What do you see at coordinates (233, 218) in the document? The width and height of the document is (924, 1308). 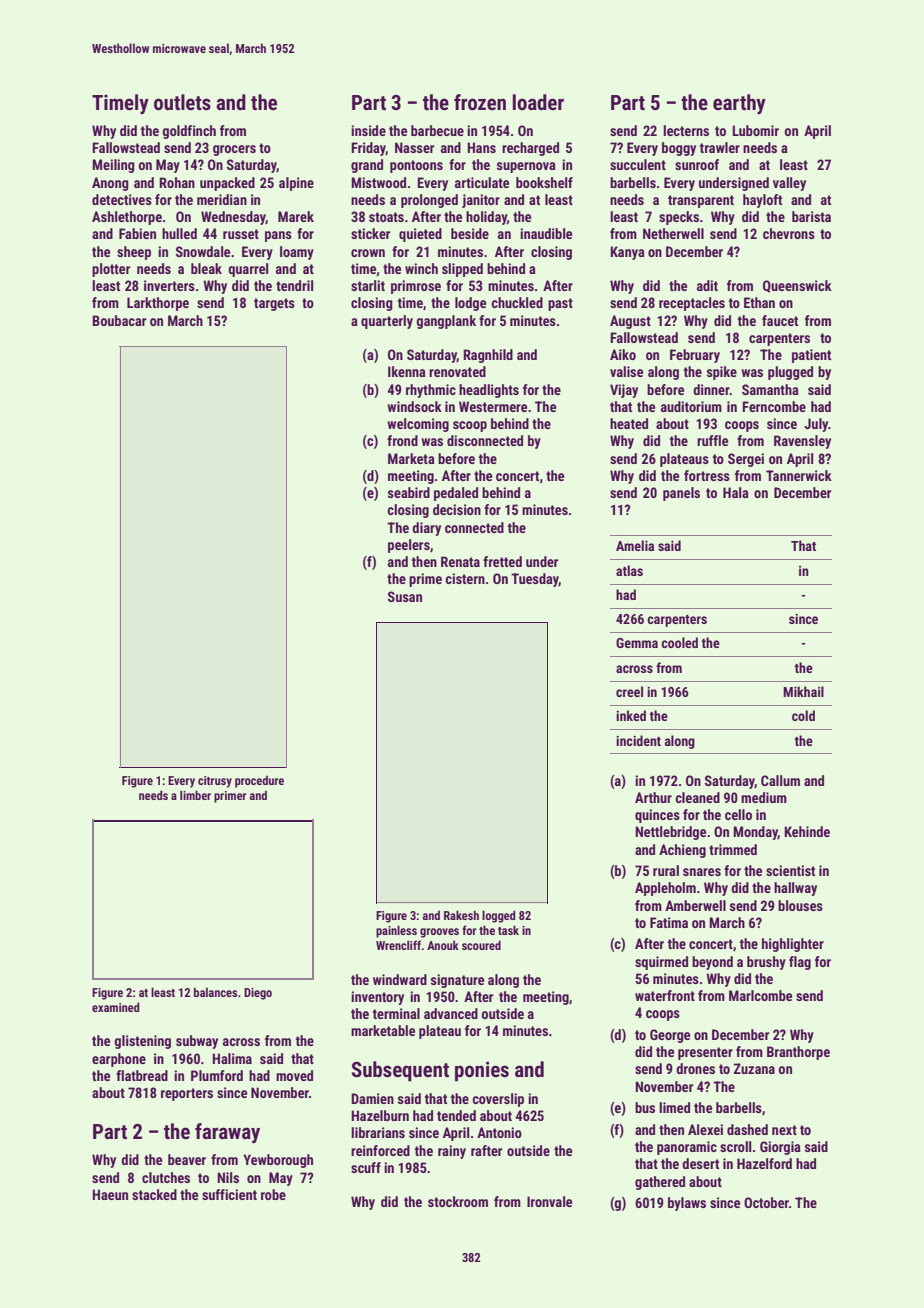 I see `Wednesday` at bounding box center [233, 218].
